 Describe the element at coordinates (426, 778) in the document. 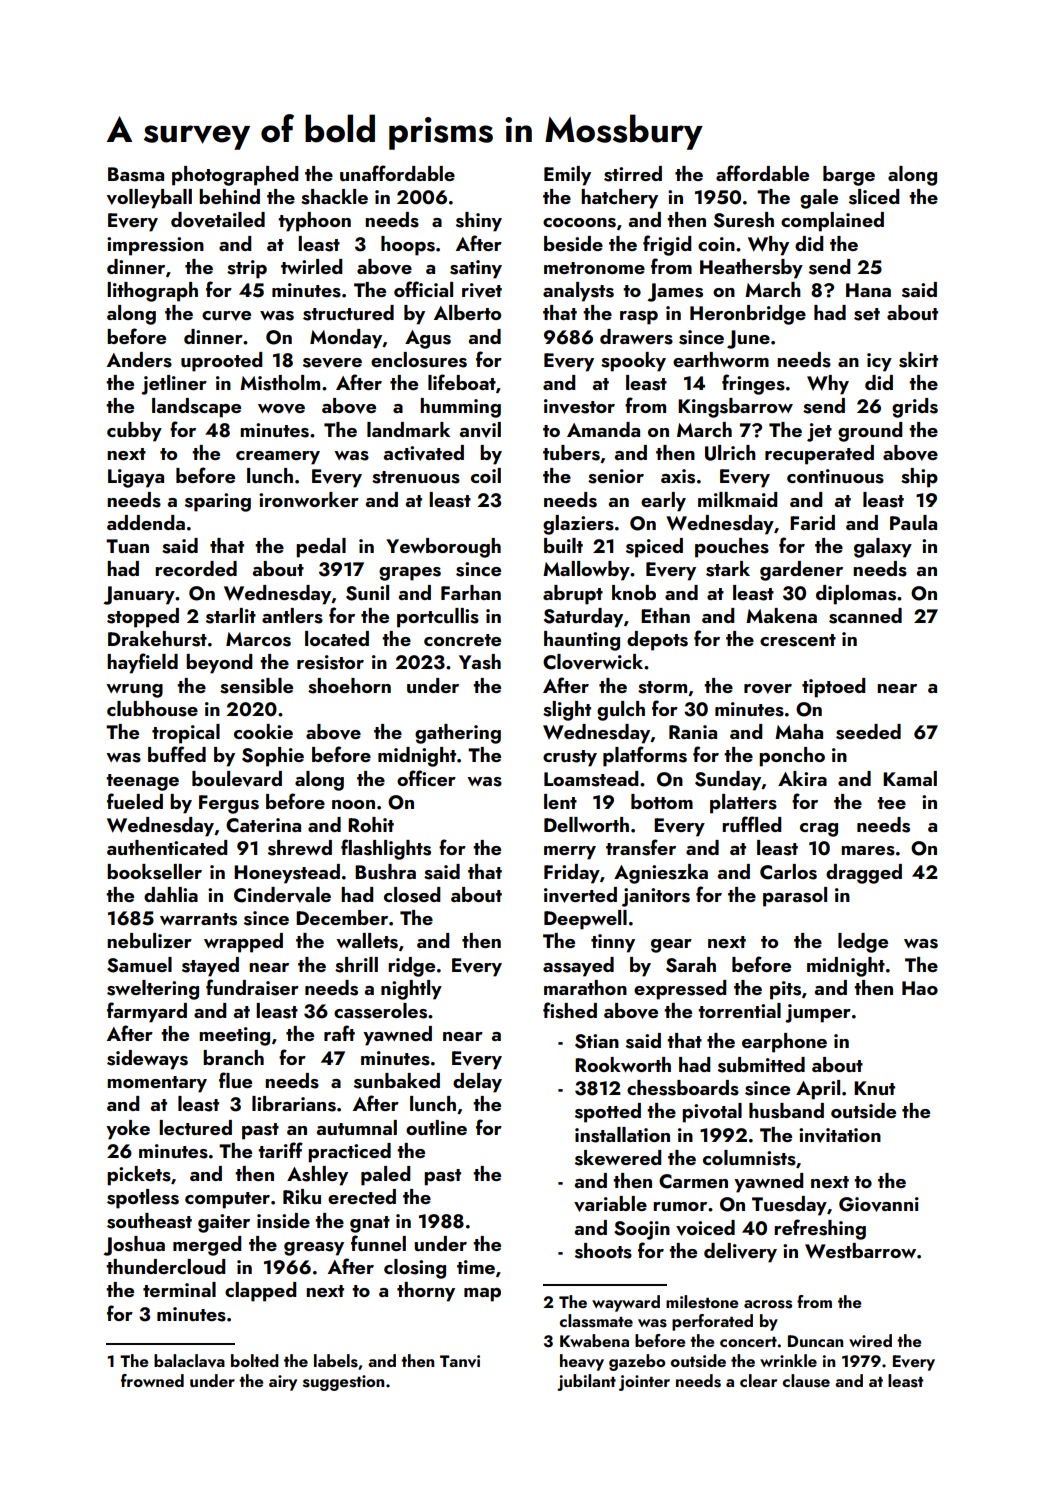

I see `officer` at that location.
